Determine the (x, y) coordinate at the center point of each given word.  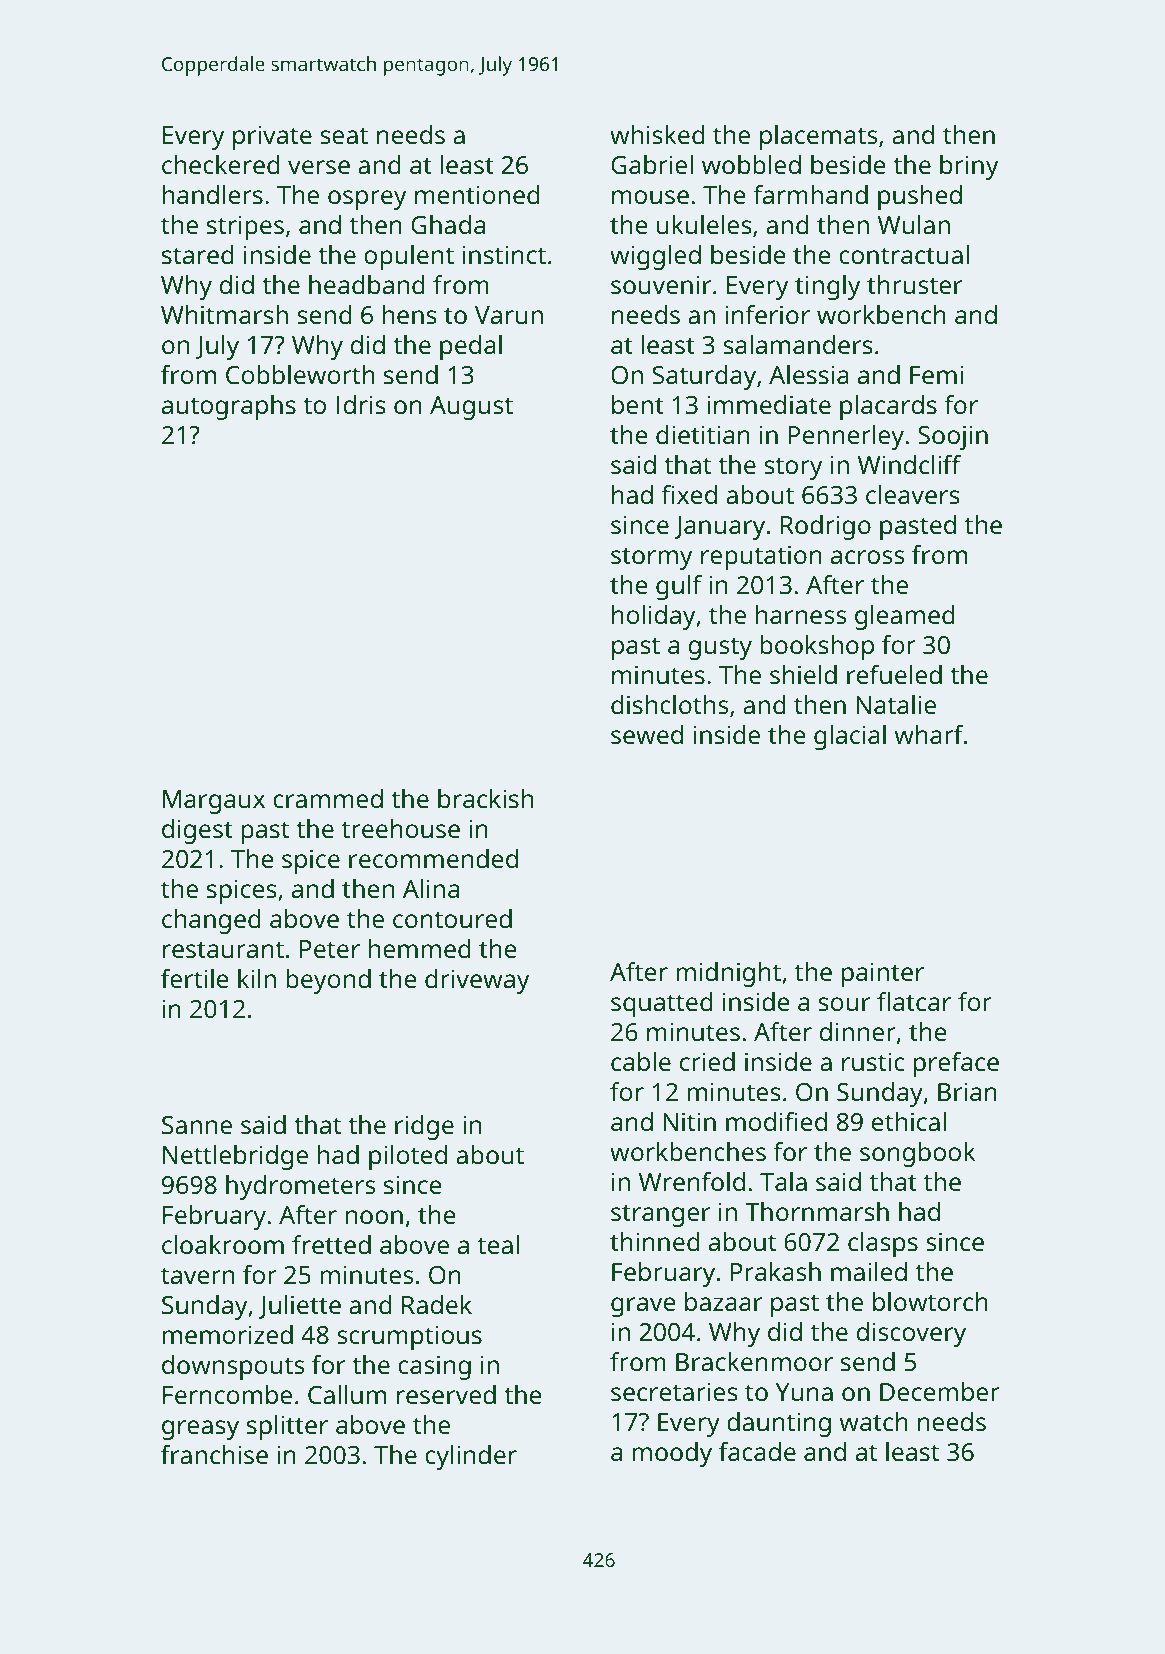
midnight (728, 974)
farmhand (810, 194)
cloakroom (223, 1244)
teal (498, 1244)
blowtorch (930, 1301)
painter (883, 974)
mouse (650, 197)
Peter (330, 949)
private (272, 137)
